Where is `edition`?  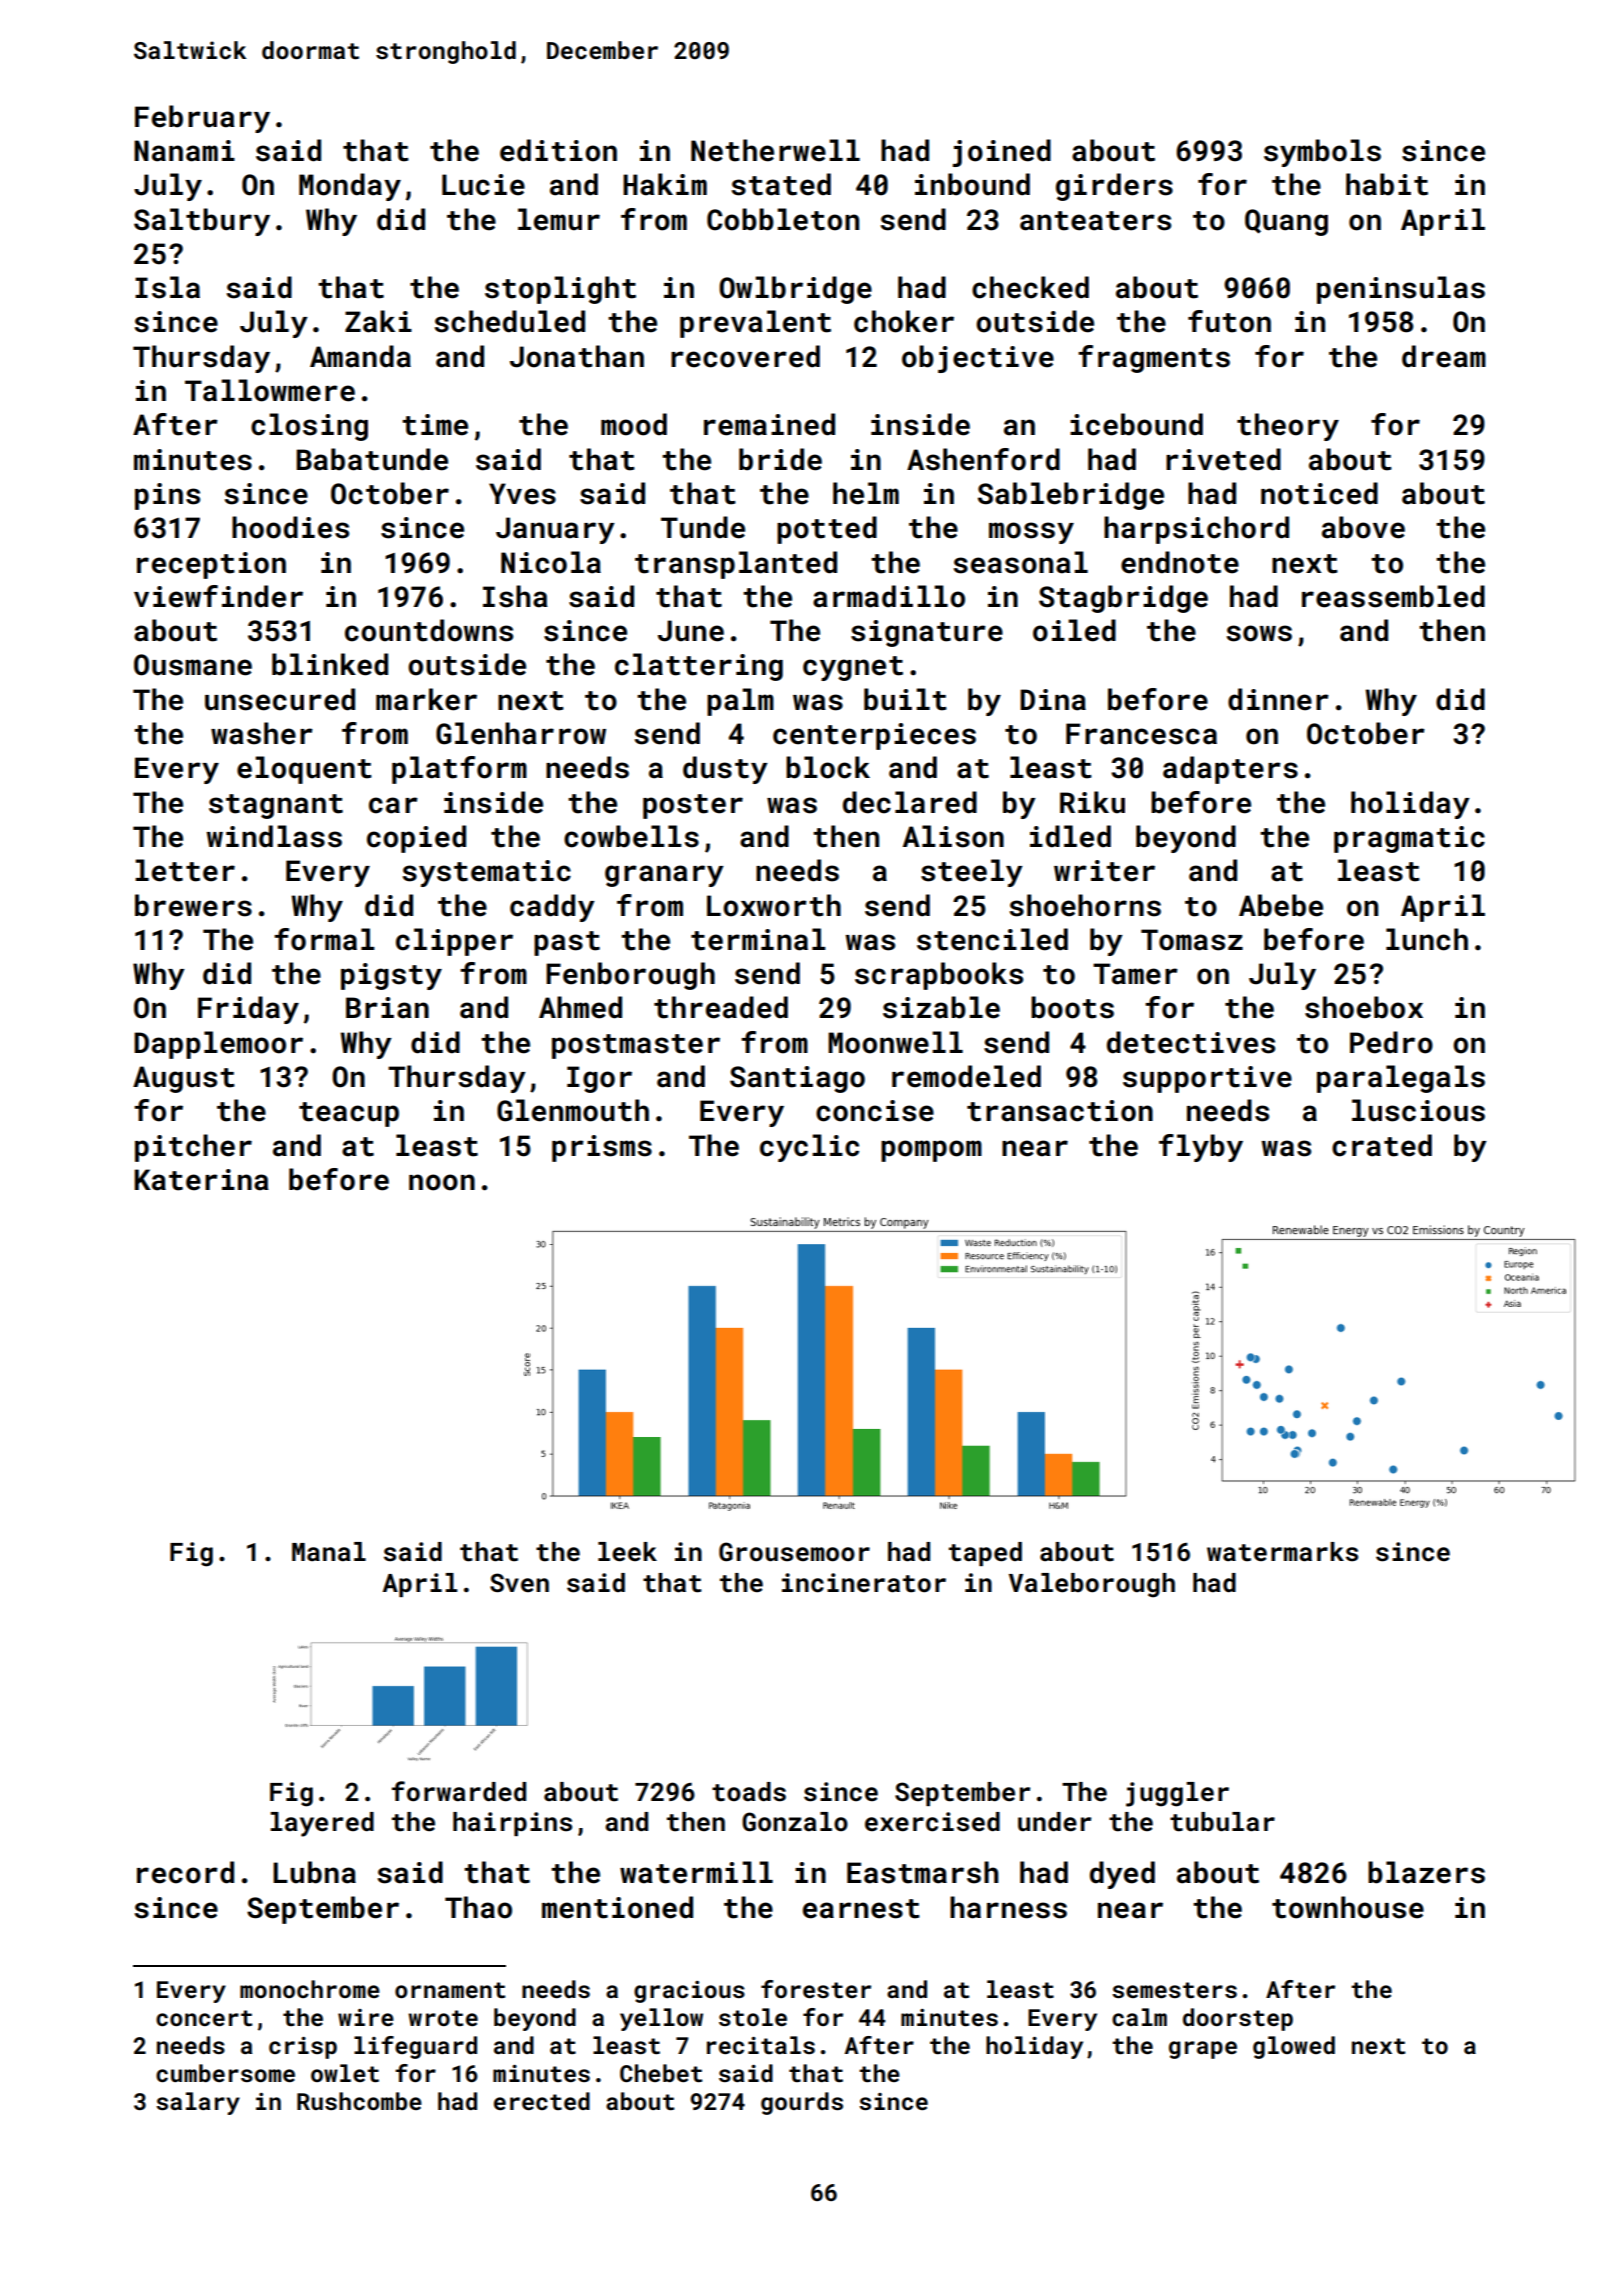
edition is located at coordinates (558, 150).
